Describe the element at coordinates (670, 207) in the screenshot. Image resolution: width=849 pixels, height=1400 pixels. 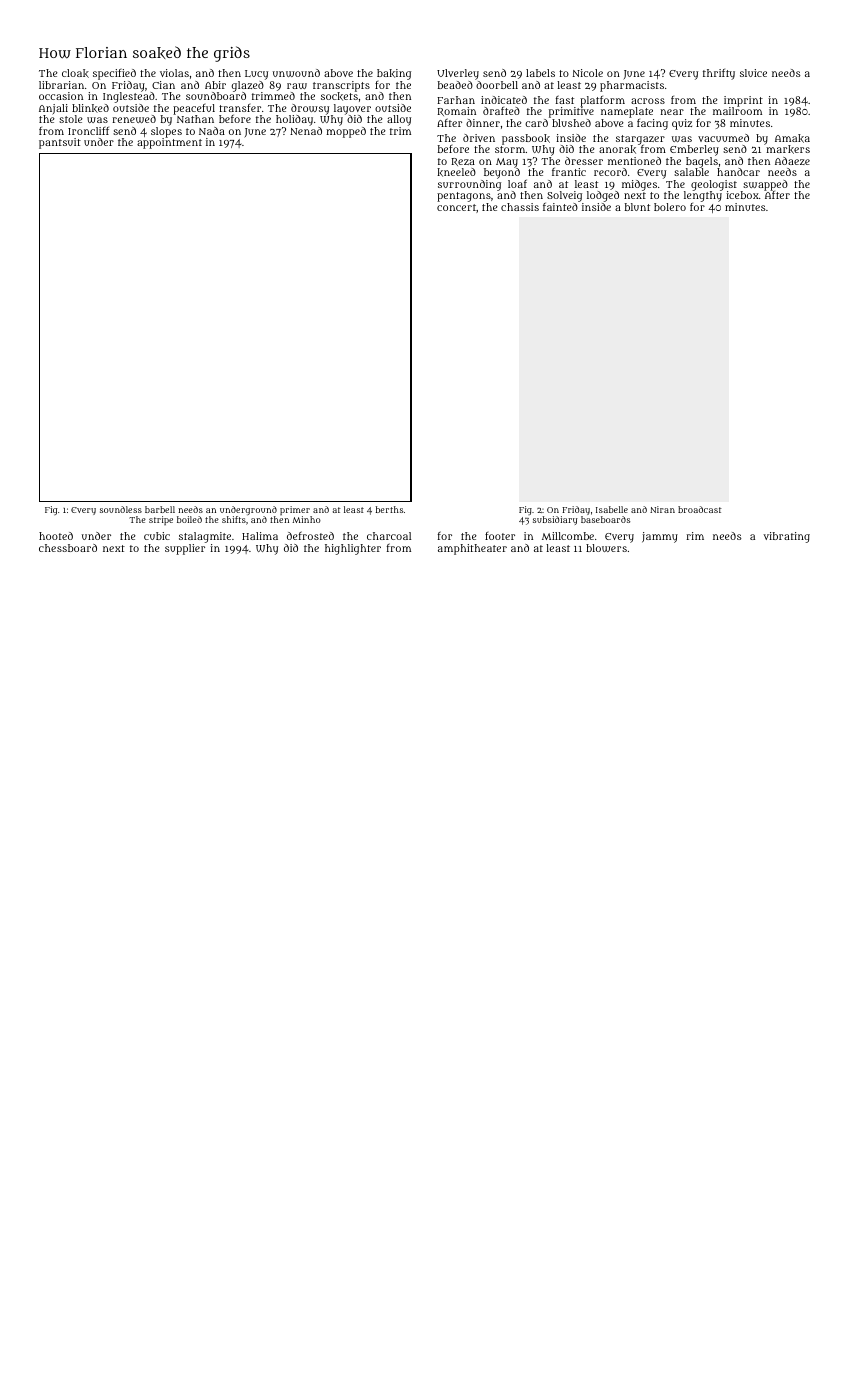
I see `bolero` at that location.
